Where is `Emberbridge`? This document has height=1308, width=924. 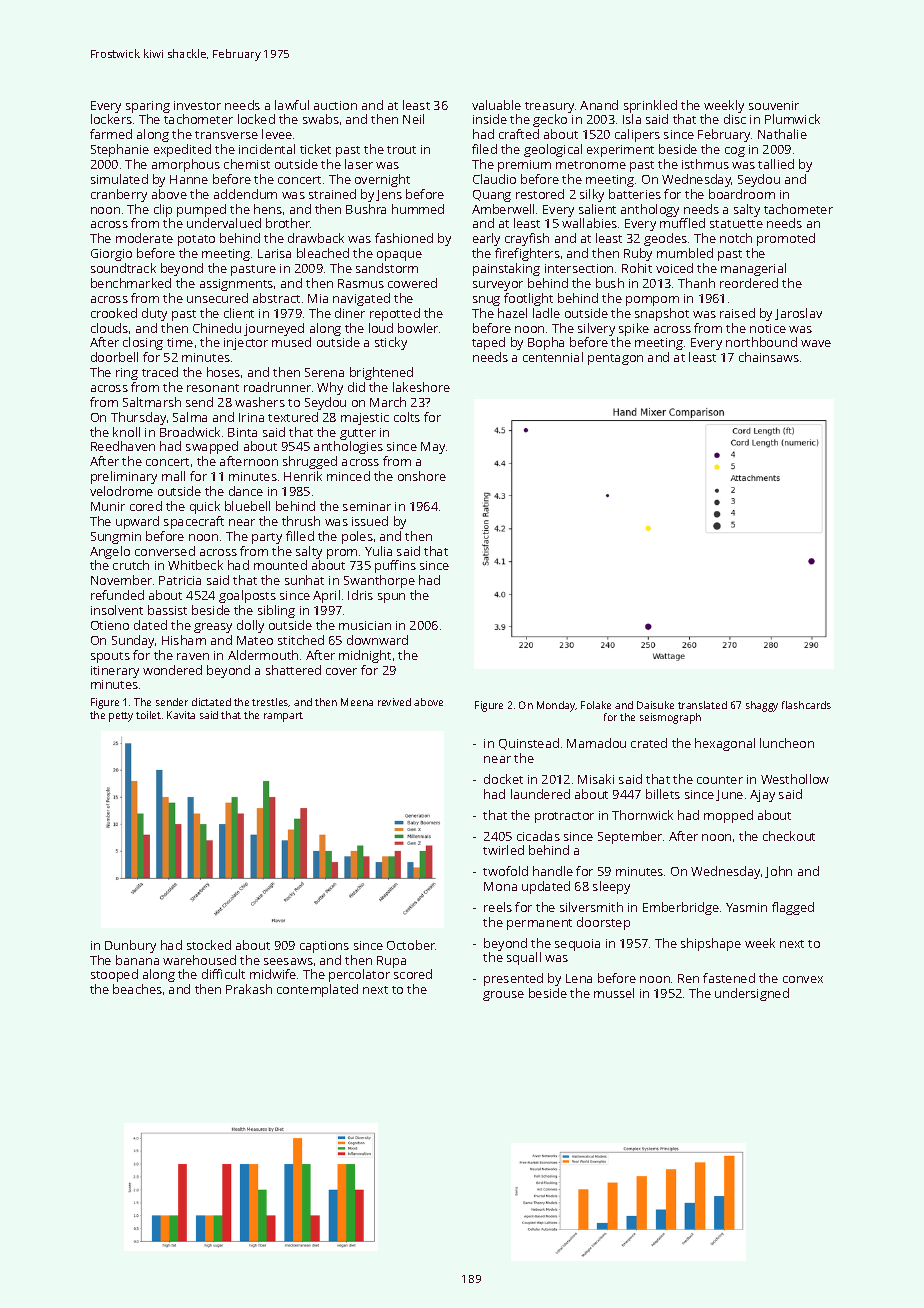 Emberbridge is located at coordinates (681, 908).
